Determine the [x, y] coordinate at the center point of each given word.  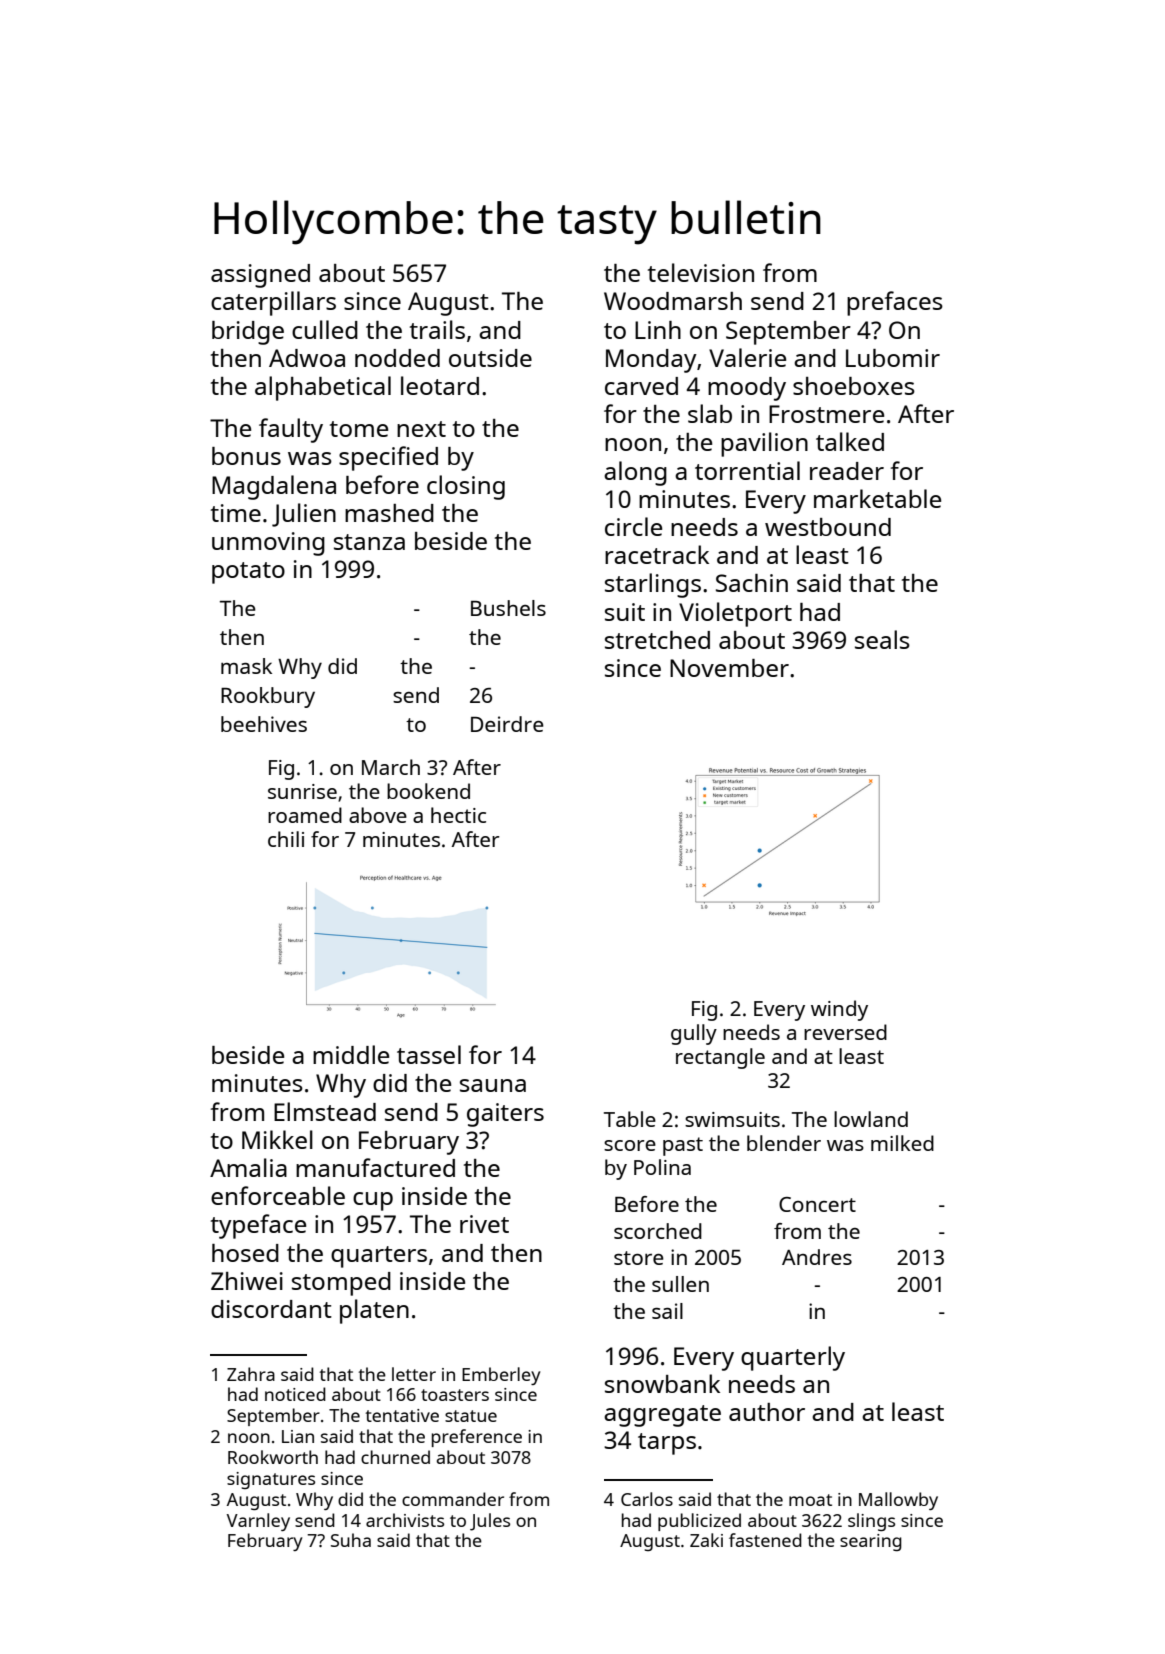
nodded [397, 358]
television [701, 272]
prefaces [895, 303]
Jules [490, 1522]
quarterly [793, 1358]
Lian [298, 1436]
